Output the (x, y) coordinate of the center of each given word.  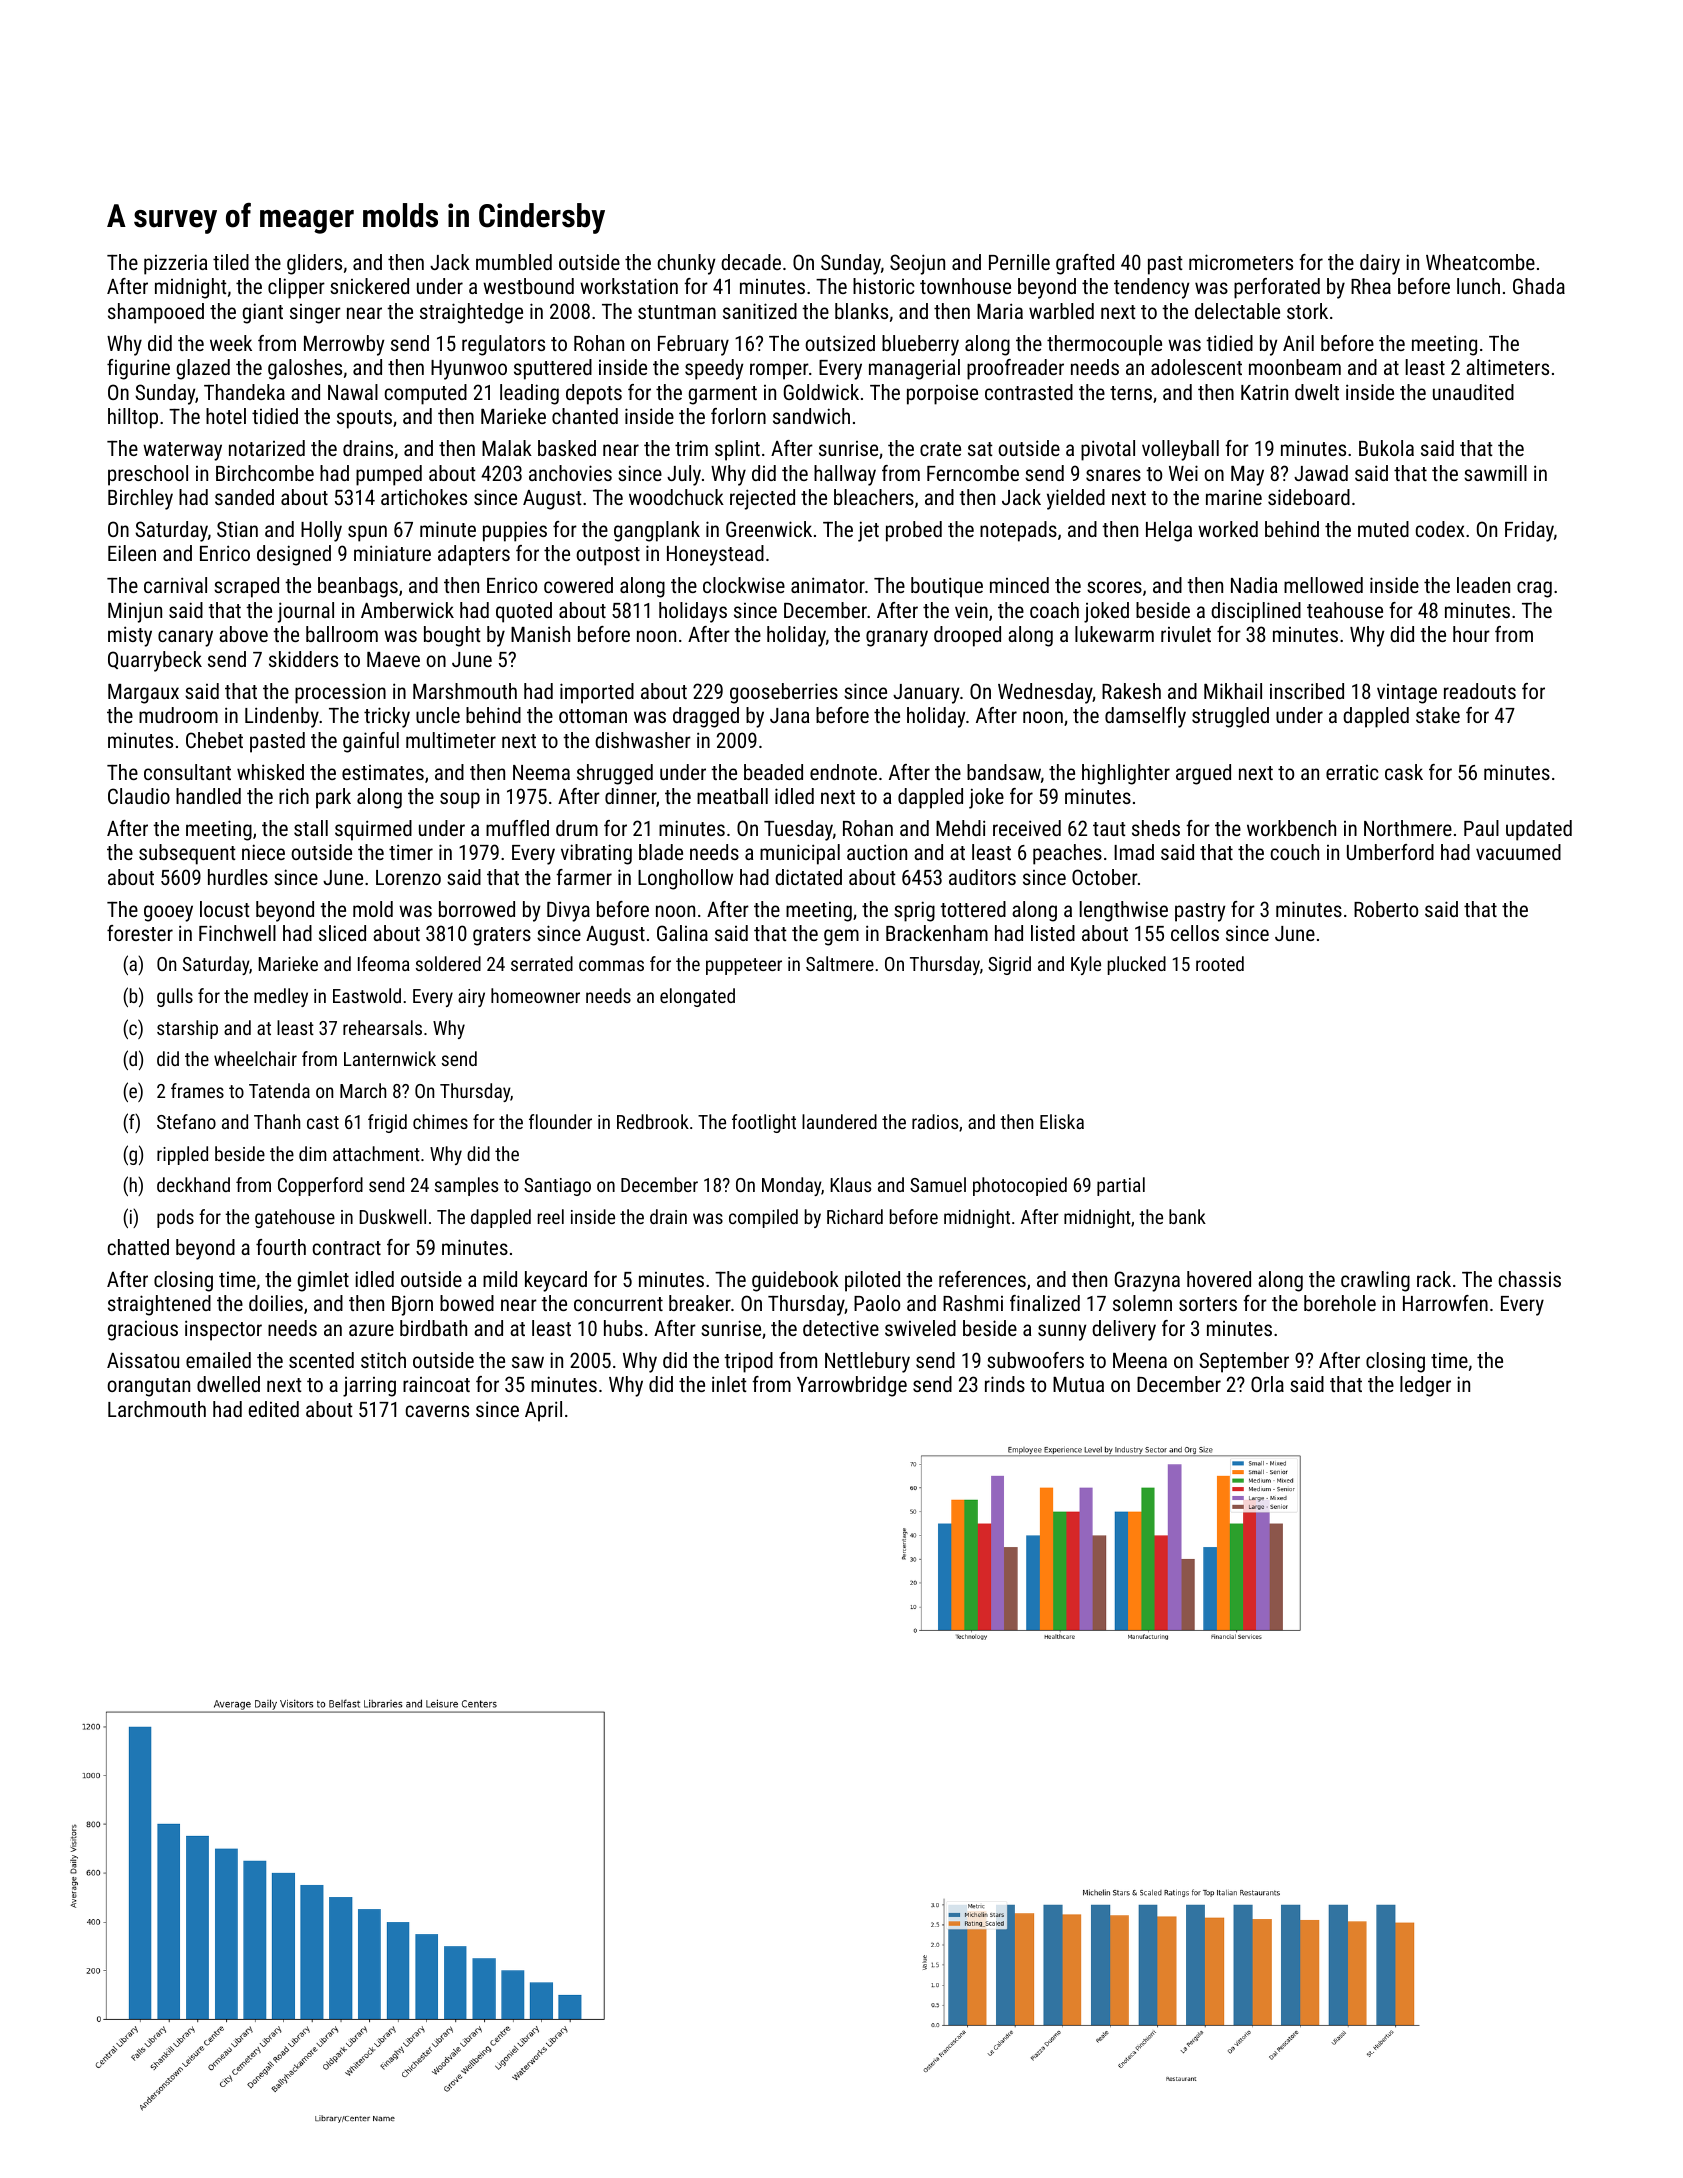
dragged (706, 717)
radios (935, 1121)
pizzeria (175, 264)
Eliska (1062, 1121)
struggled (1230, 717)
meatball (732, 796)
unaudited (1473, 392)
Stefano (186, 1121)
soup (460, 800)
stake (1438, 715)
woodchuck (676, 497)
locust (225, 909)
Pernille (1019, 262)
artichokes (424, 497)
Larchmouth (157, 1409)
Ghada (1539, 286)
